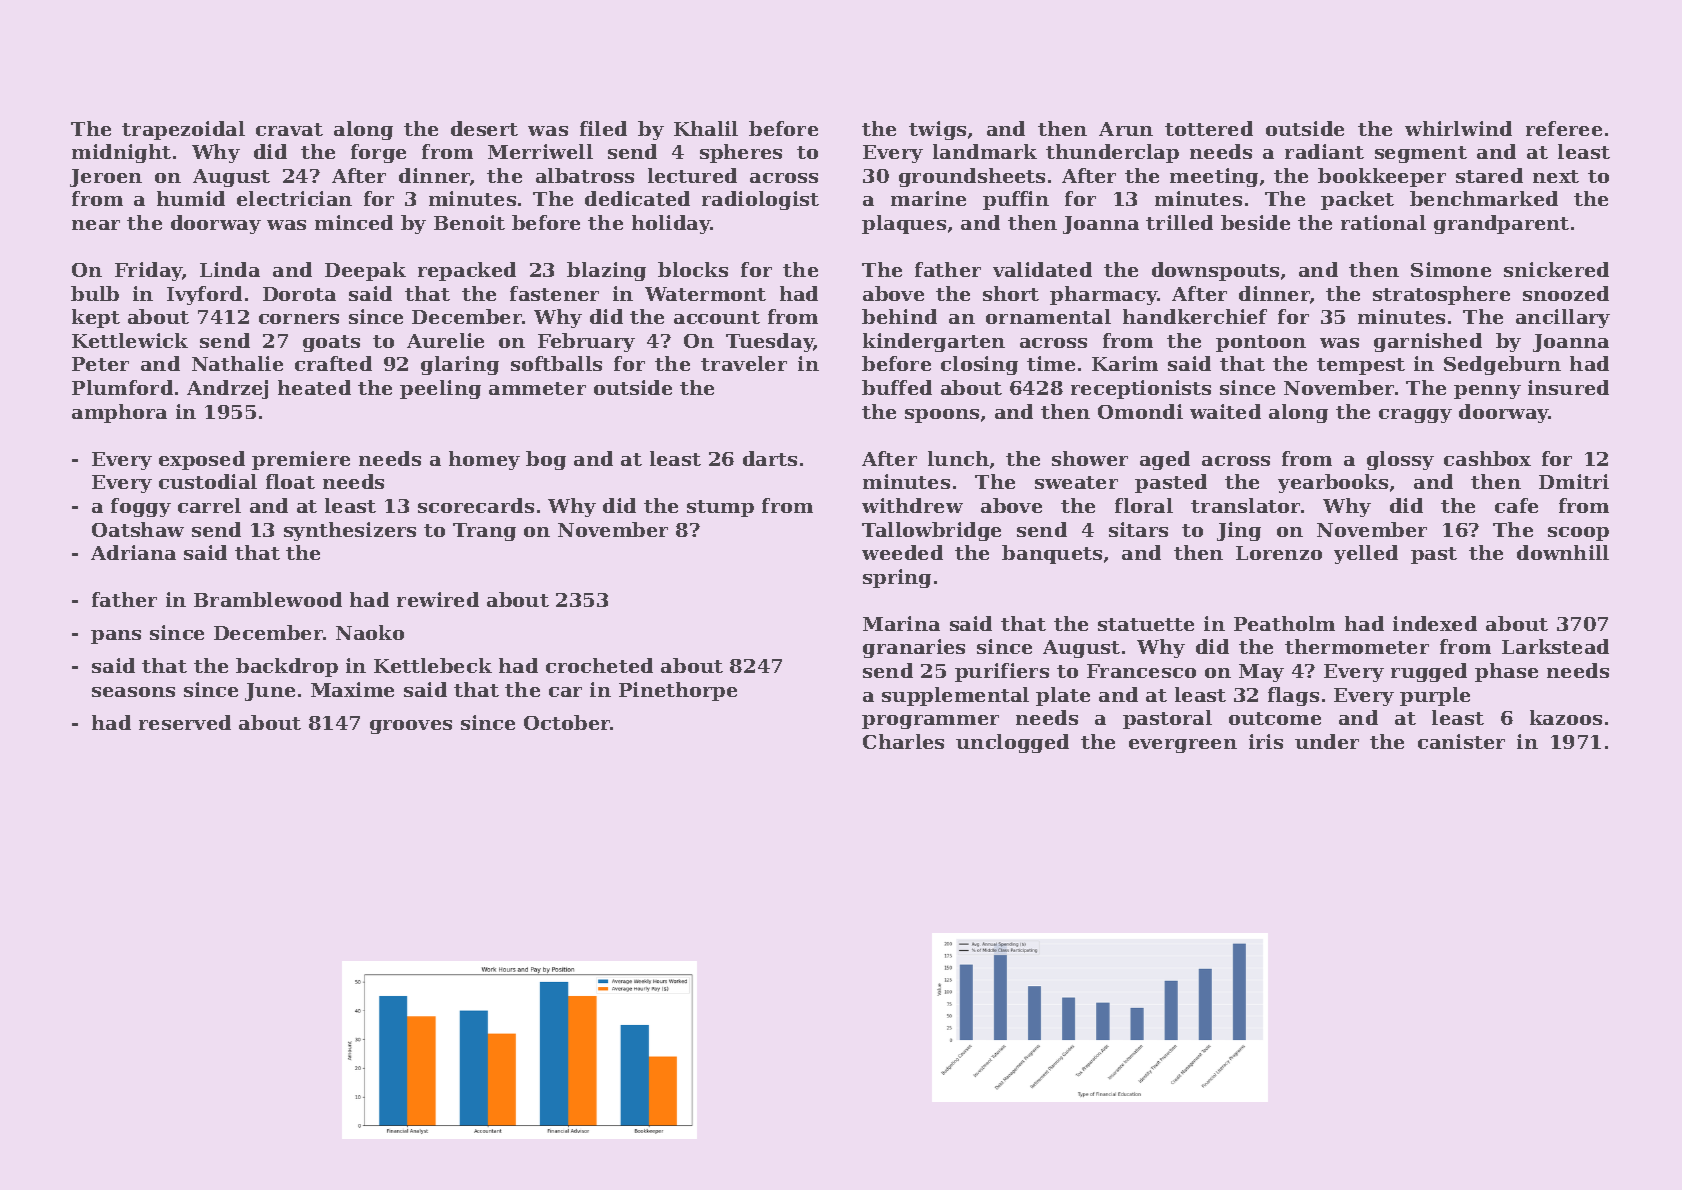  Describe the element at coordinates (1209, 128) in the screenshot. I see `tottered` at that location.
